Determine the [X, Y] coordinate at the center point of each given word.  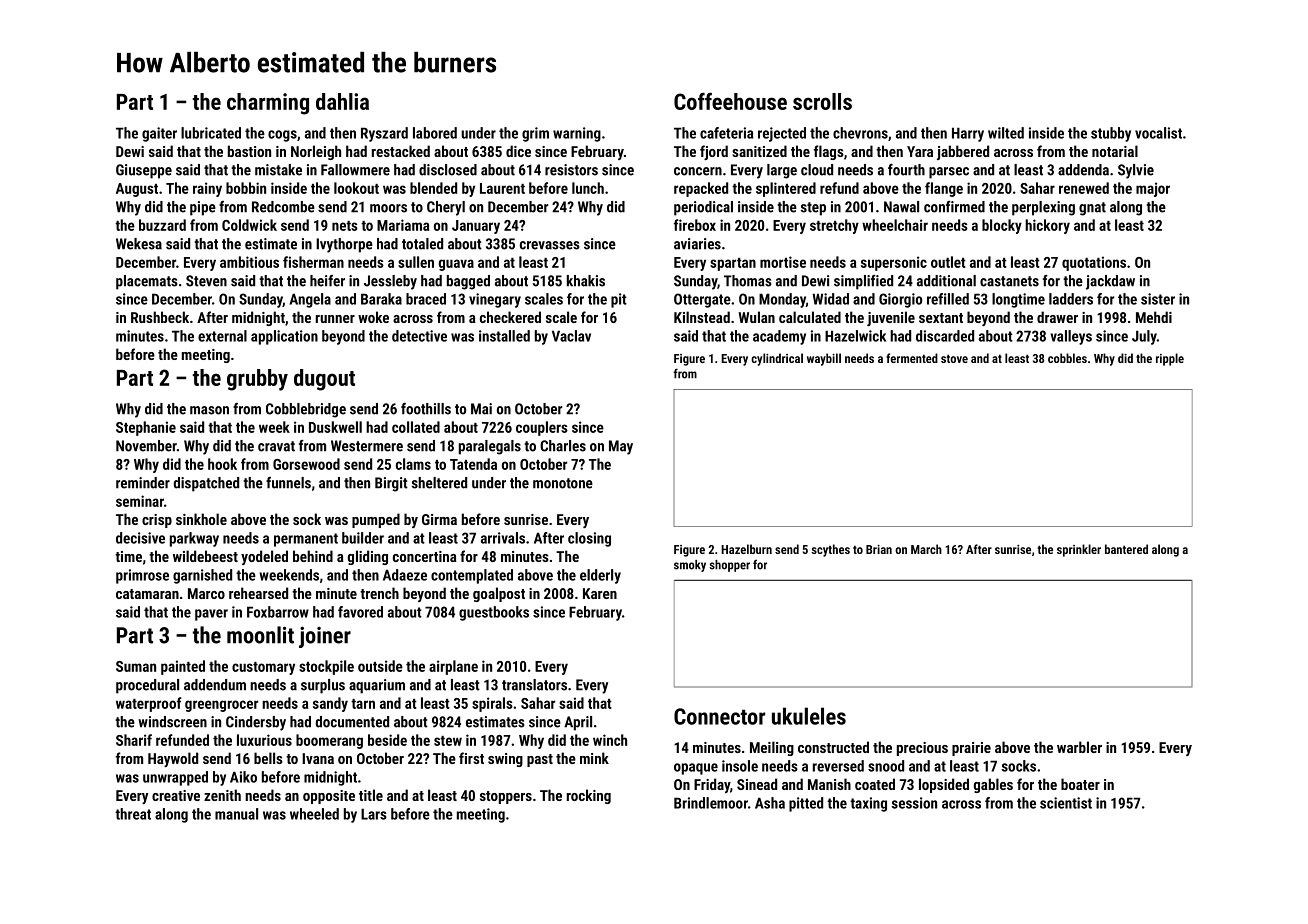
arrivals [503, 538]
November [146, 446]
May [621, 447]
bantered [1126, 549]
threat [133, 814]
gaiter [159, 134]
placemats [147, 282]
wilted [1006, 133]
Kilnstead [702, 317]
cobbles [1067, 358]
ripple [1170, 359]
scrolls [822, 101]
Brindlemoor [711, 803]
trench [379, 593]
